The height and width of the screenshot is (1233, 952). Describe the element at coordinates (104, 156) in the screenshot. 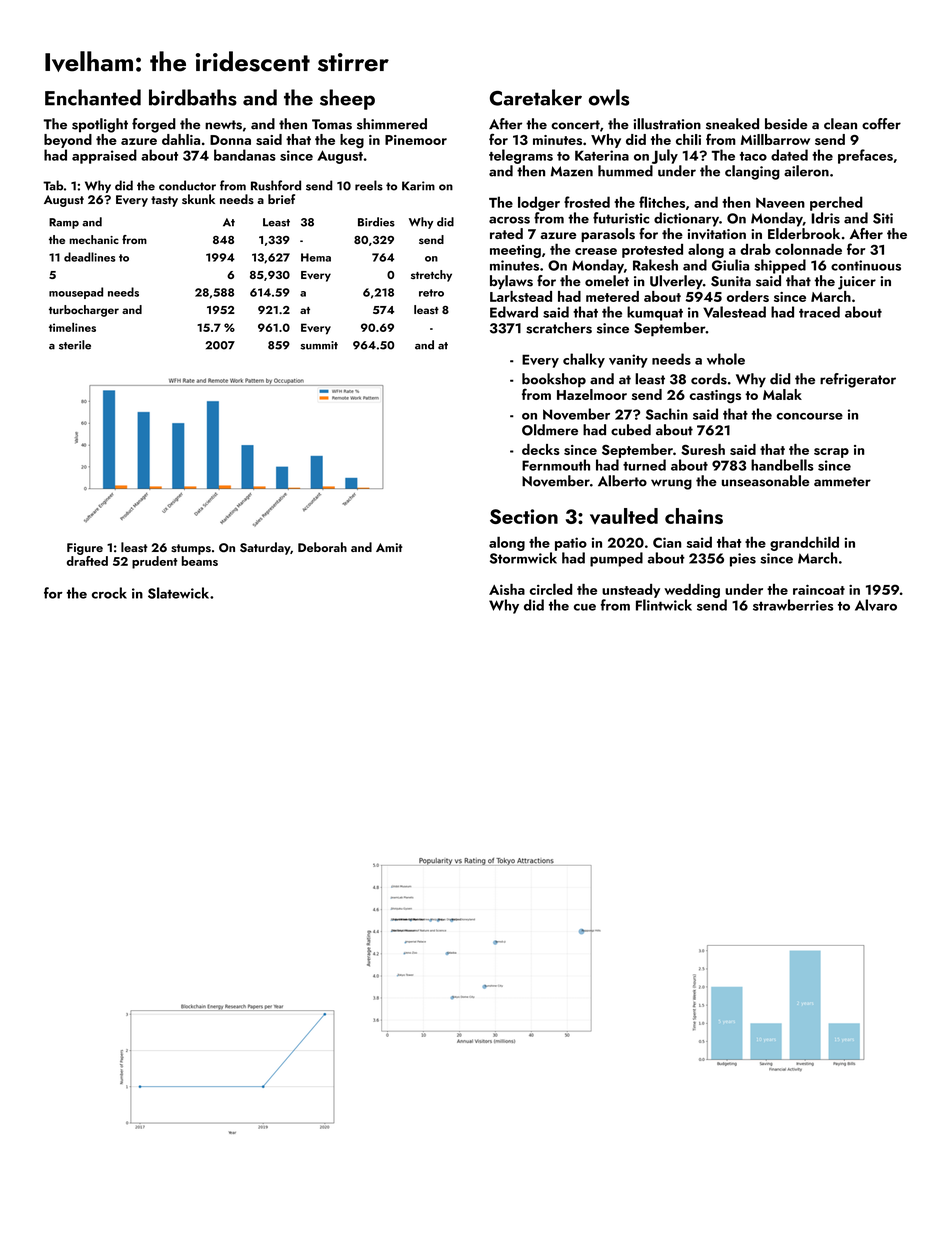

I see `appraised` at that location.
